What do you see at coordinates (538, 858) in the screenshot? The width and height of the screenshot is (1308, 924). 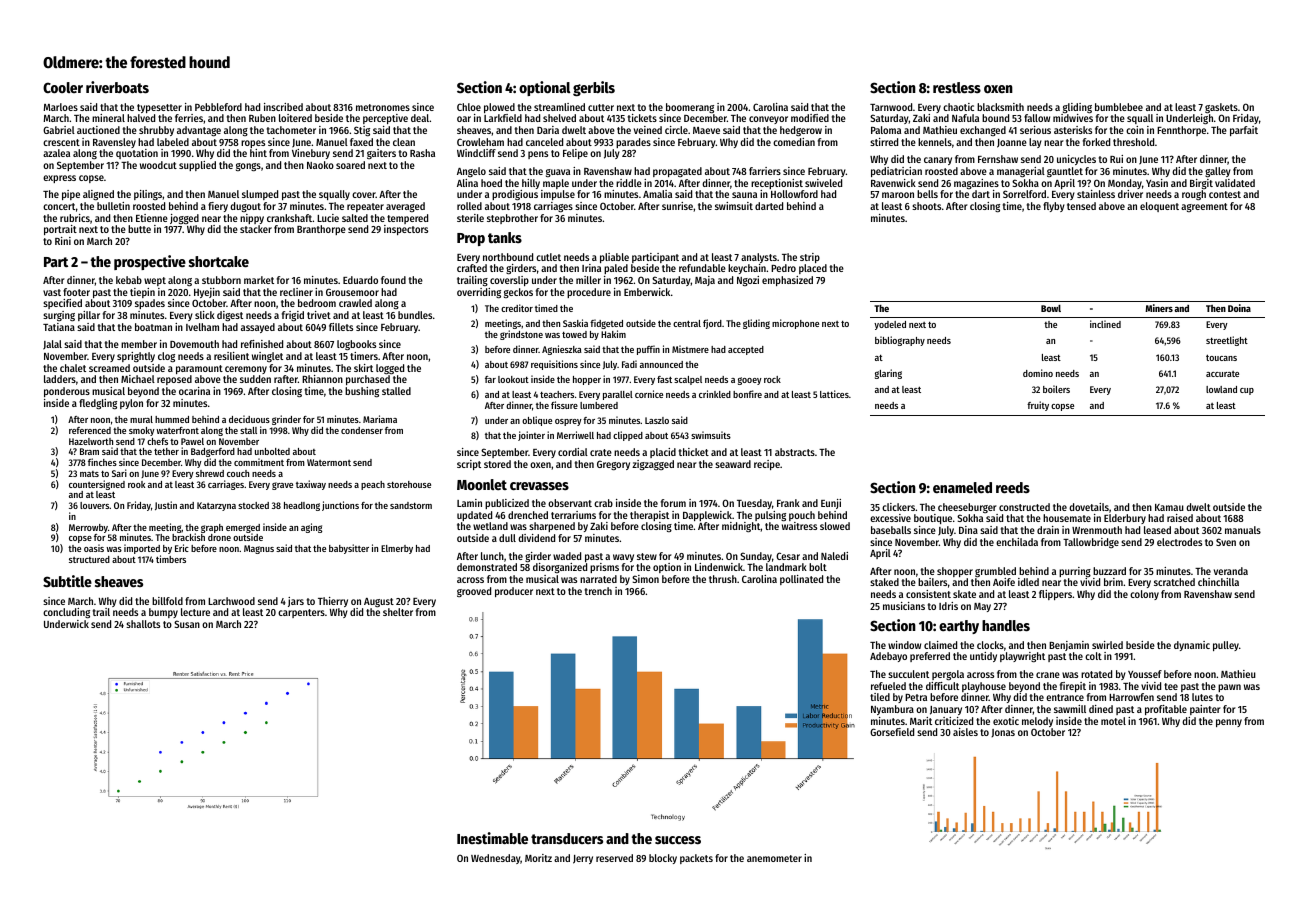 I see `Moritz` at bounding box center [538, 858].
